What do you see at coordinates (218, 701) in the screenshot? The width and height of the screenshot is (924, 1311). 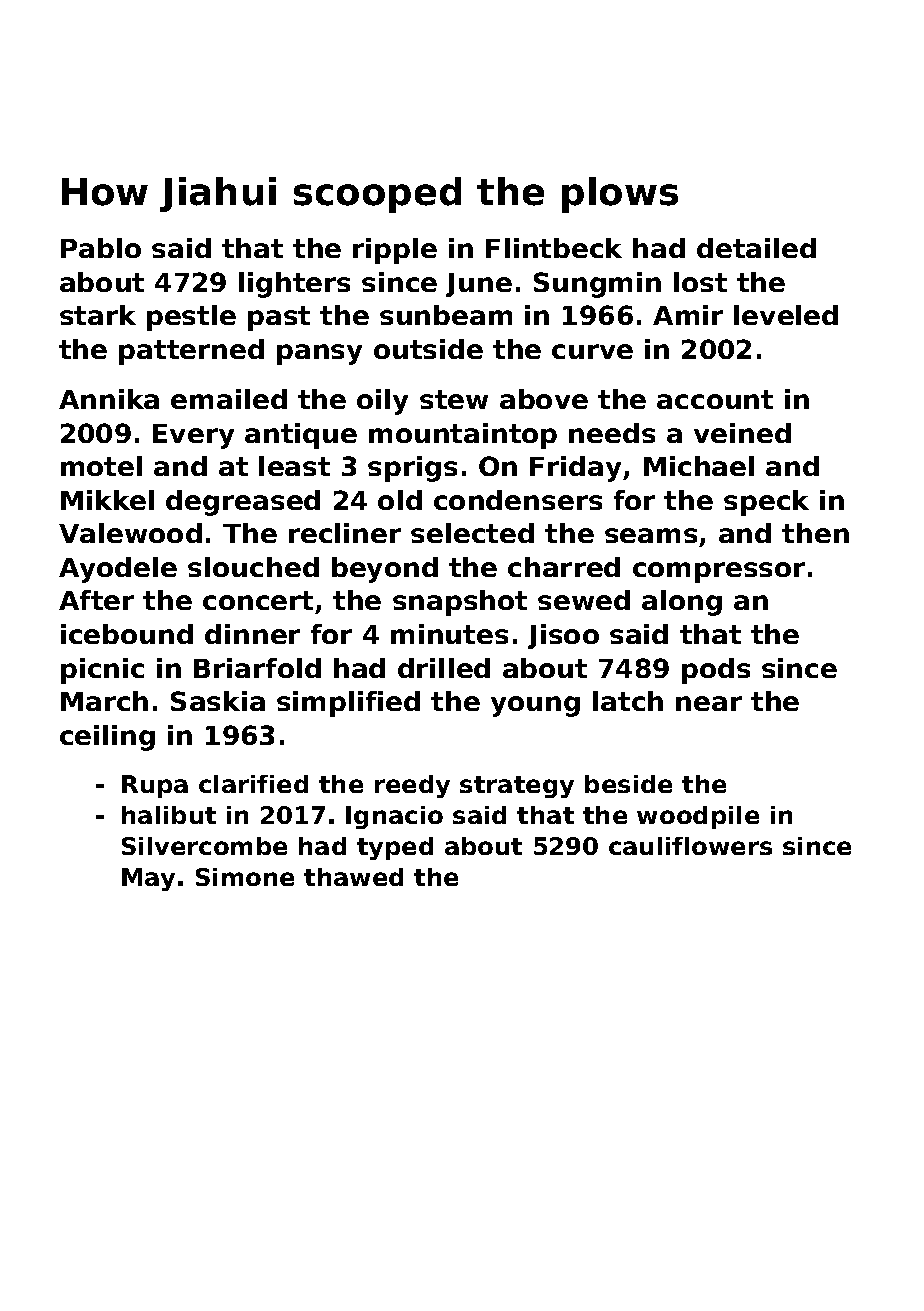 I see `Saskia` at bounding box center [218, 701].
